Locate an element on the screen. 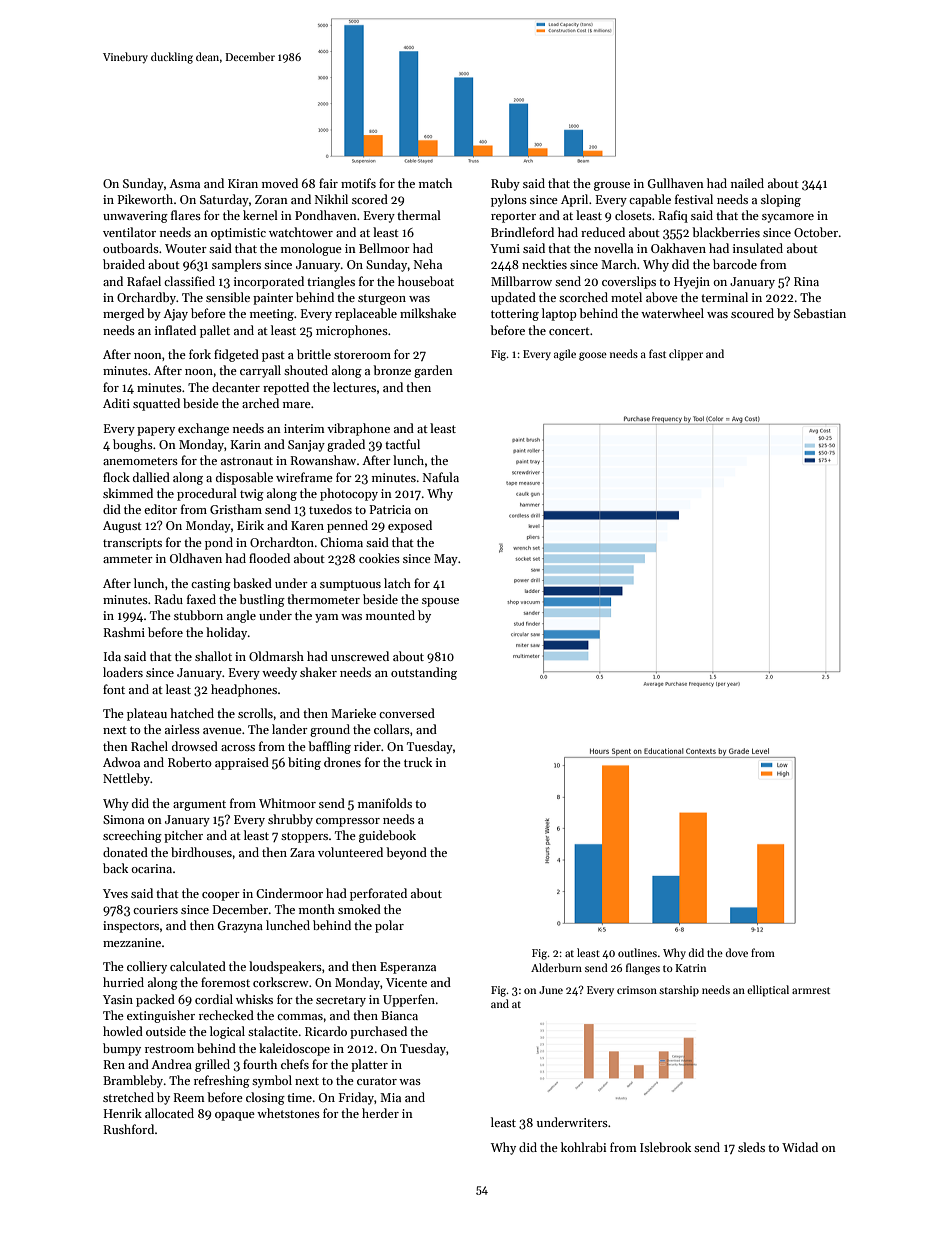 This screenshot has width=952, height=1233. clipper is located at coordinates (686, 355).
